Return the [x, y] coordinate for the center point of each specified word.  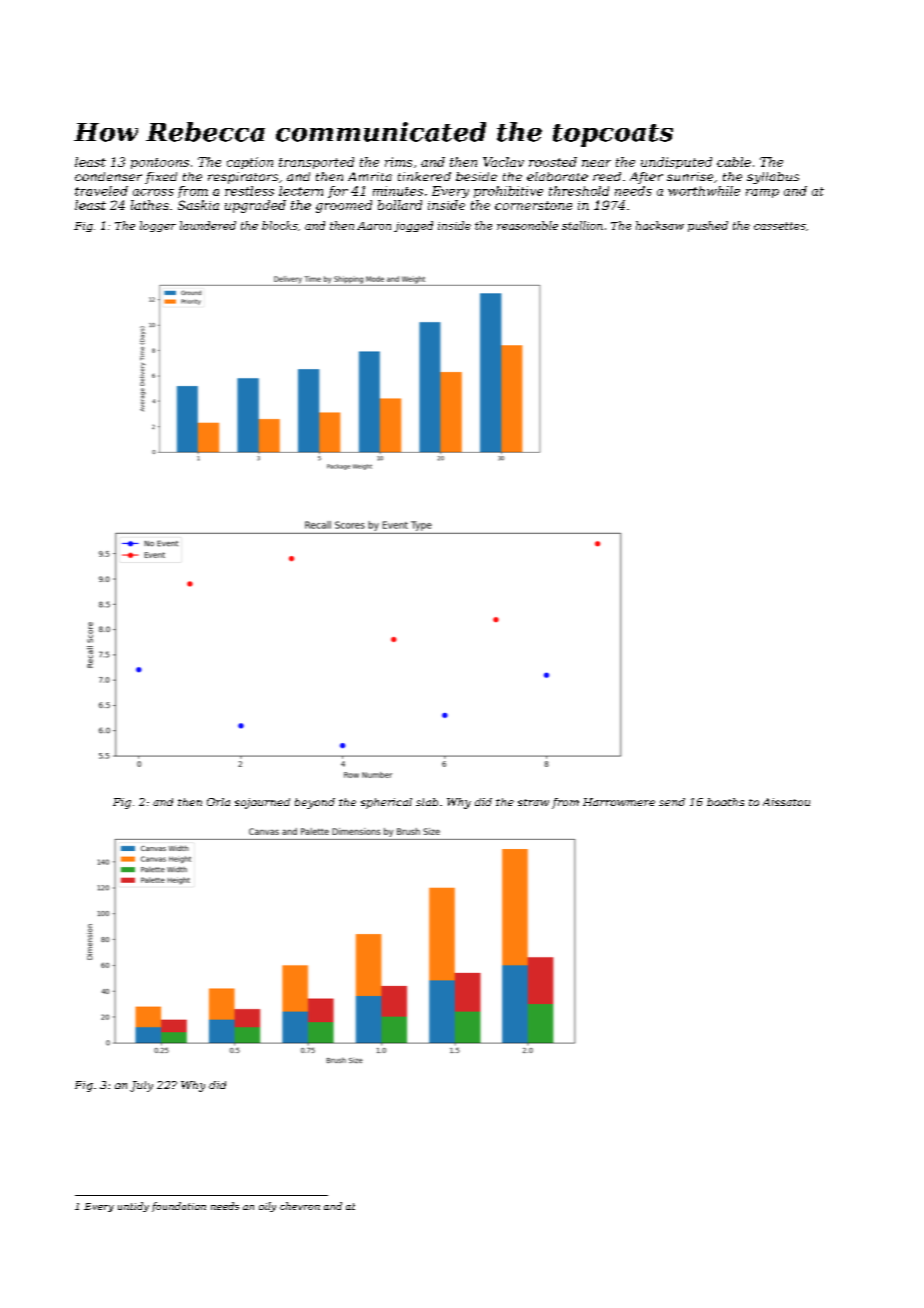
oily [267, 1207]
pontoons [160, 163]
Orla [218, 802]
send [672, 802]
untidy [133, 1207]
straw [533, 802]
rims [398, 162]
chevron [300, 1206]
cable [734, 162]
